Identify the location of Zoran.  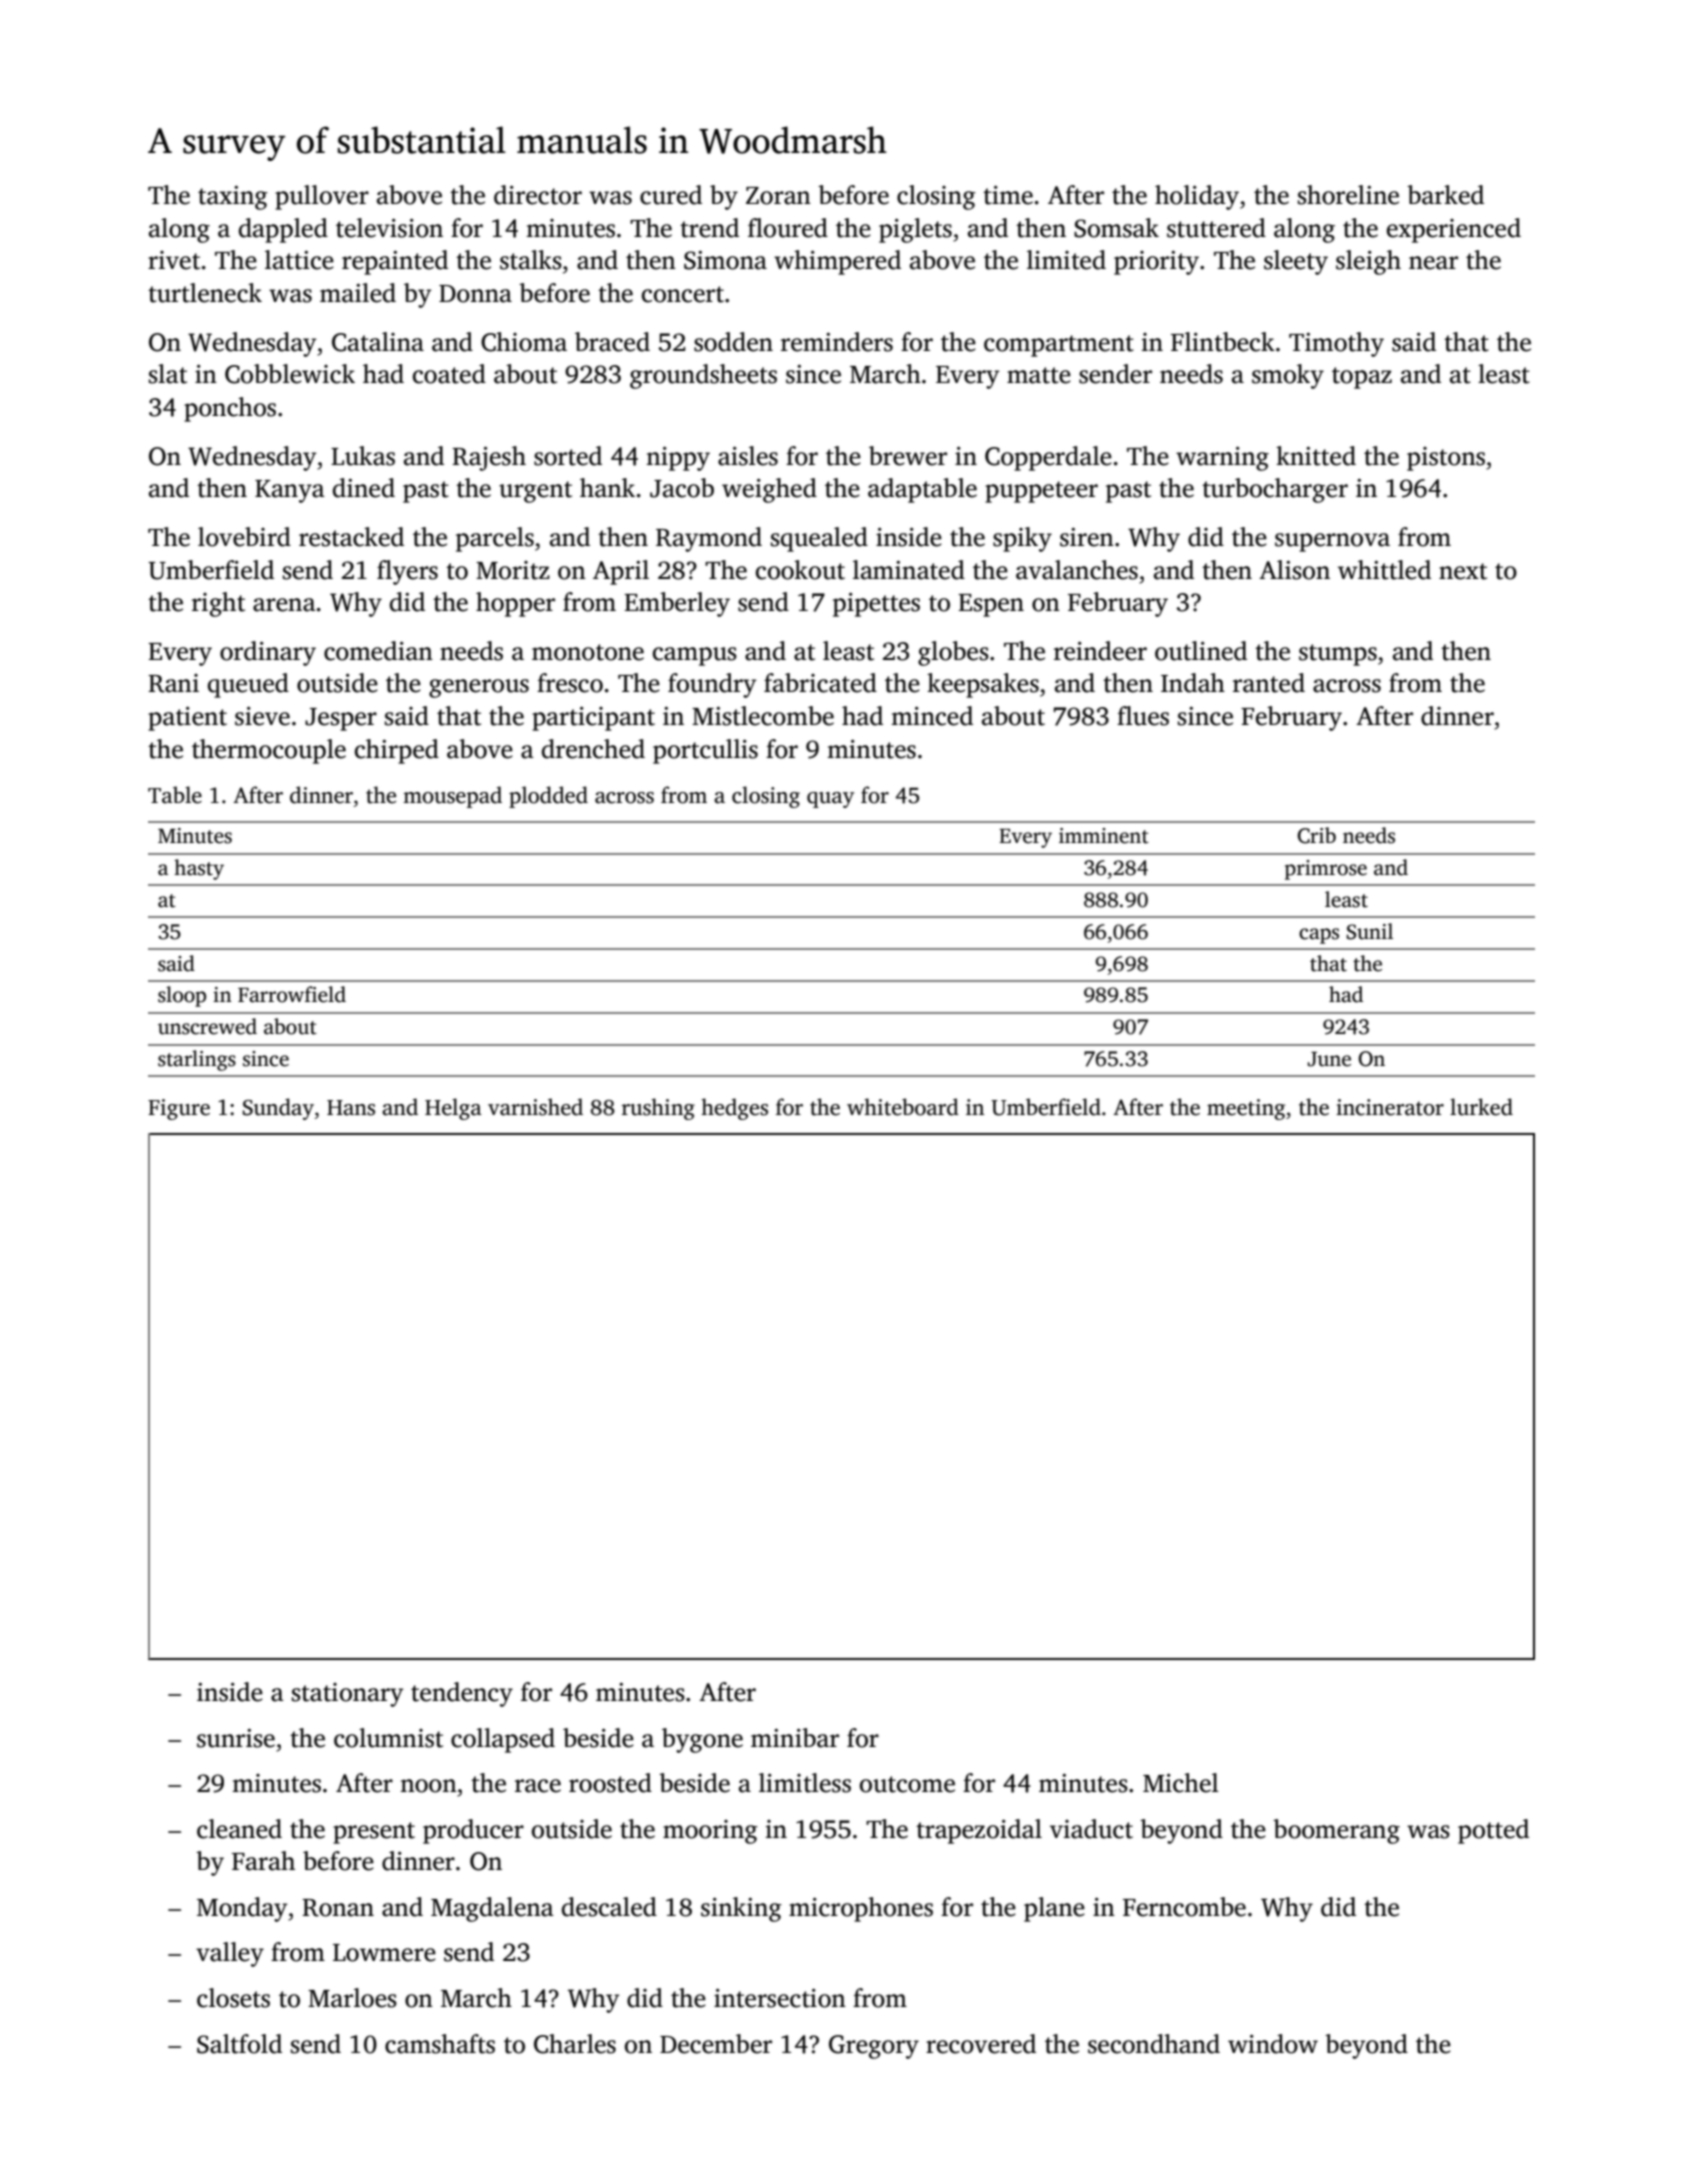
(778, 196).
